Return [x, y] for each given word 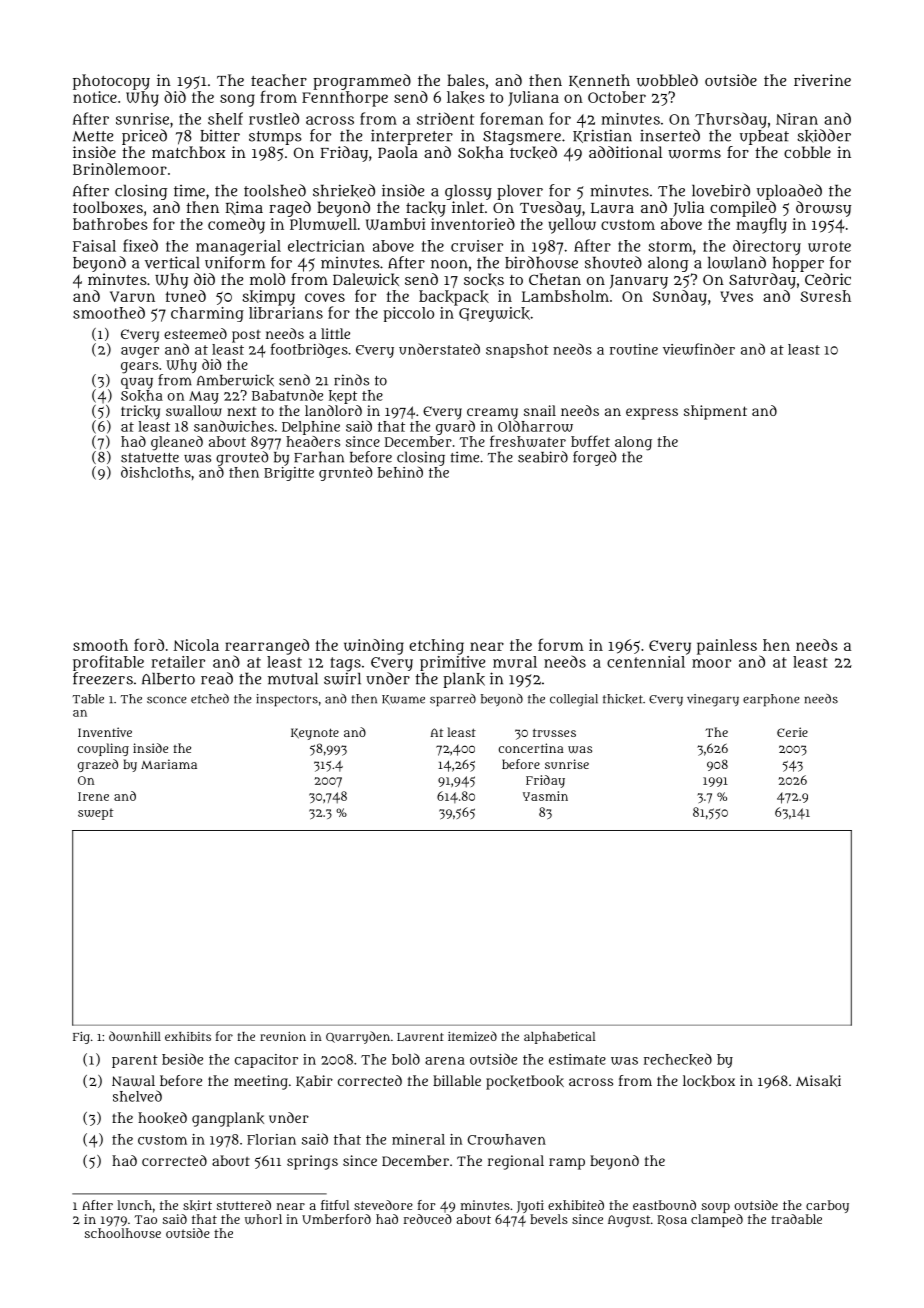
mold [267, 279]
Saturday [762, 281]
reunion [283, 1036]
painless [727, 647]
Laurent [420, 1037]
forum [561, 644]
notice [95, 97]
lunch [134, 1205]
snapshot [517, 351]
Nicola [196, 645]
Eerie [792, 732]
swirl [342, 678]
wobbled [667, 80]
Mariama [169, 764]
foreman [512, 118]
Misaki [818, 1081]
